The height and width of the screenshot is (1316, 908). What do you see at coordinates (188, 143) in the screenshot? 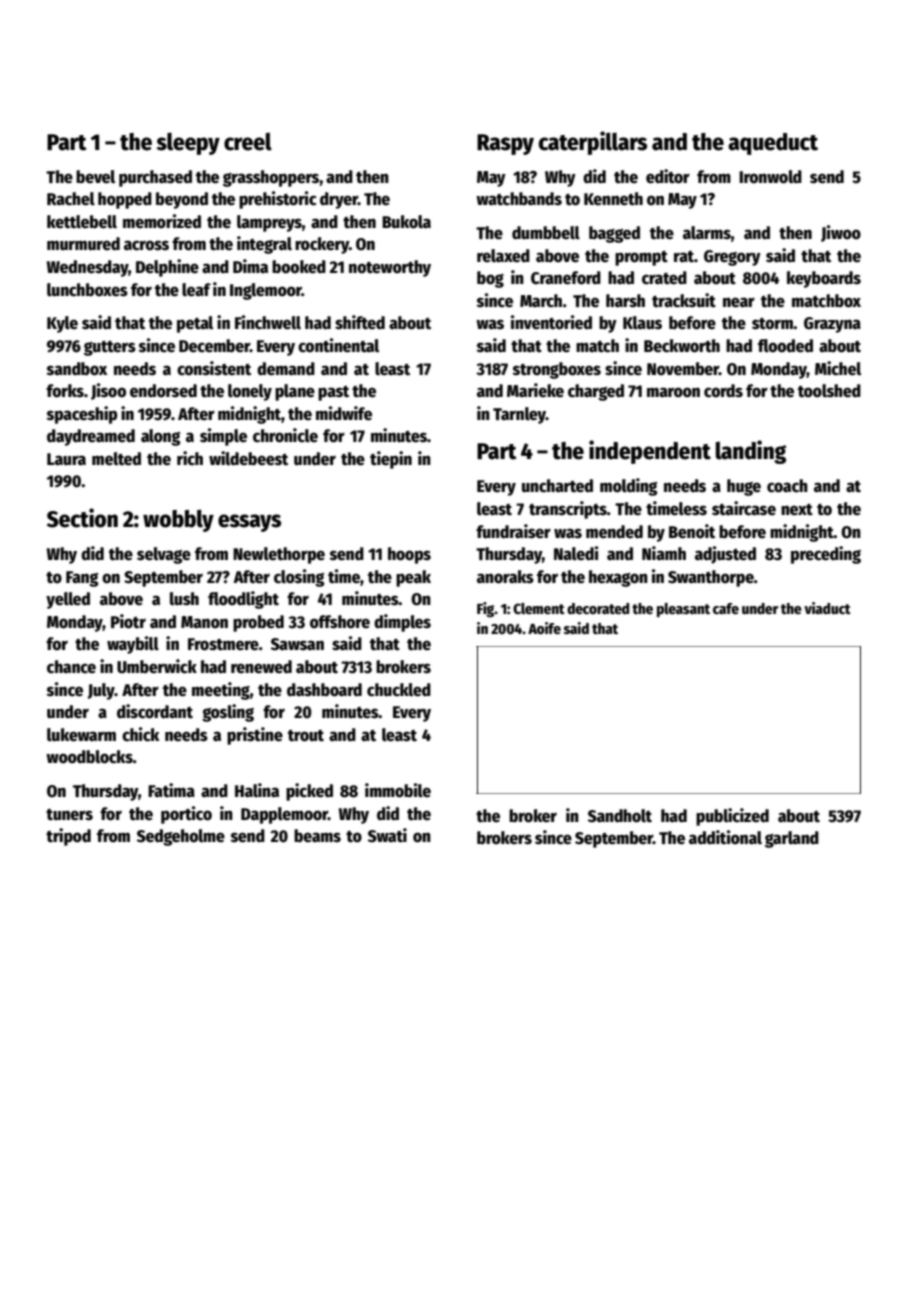
I see `sleepy` at bounding box center [188, 143].
